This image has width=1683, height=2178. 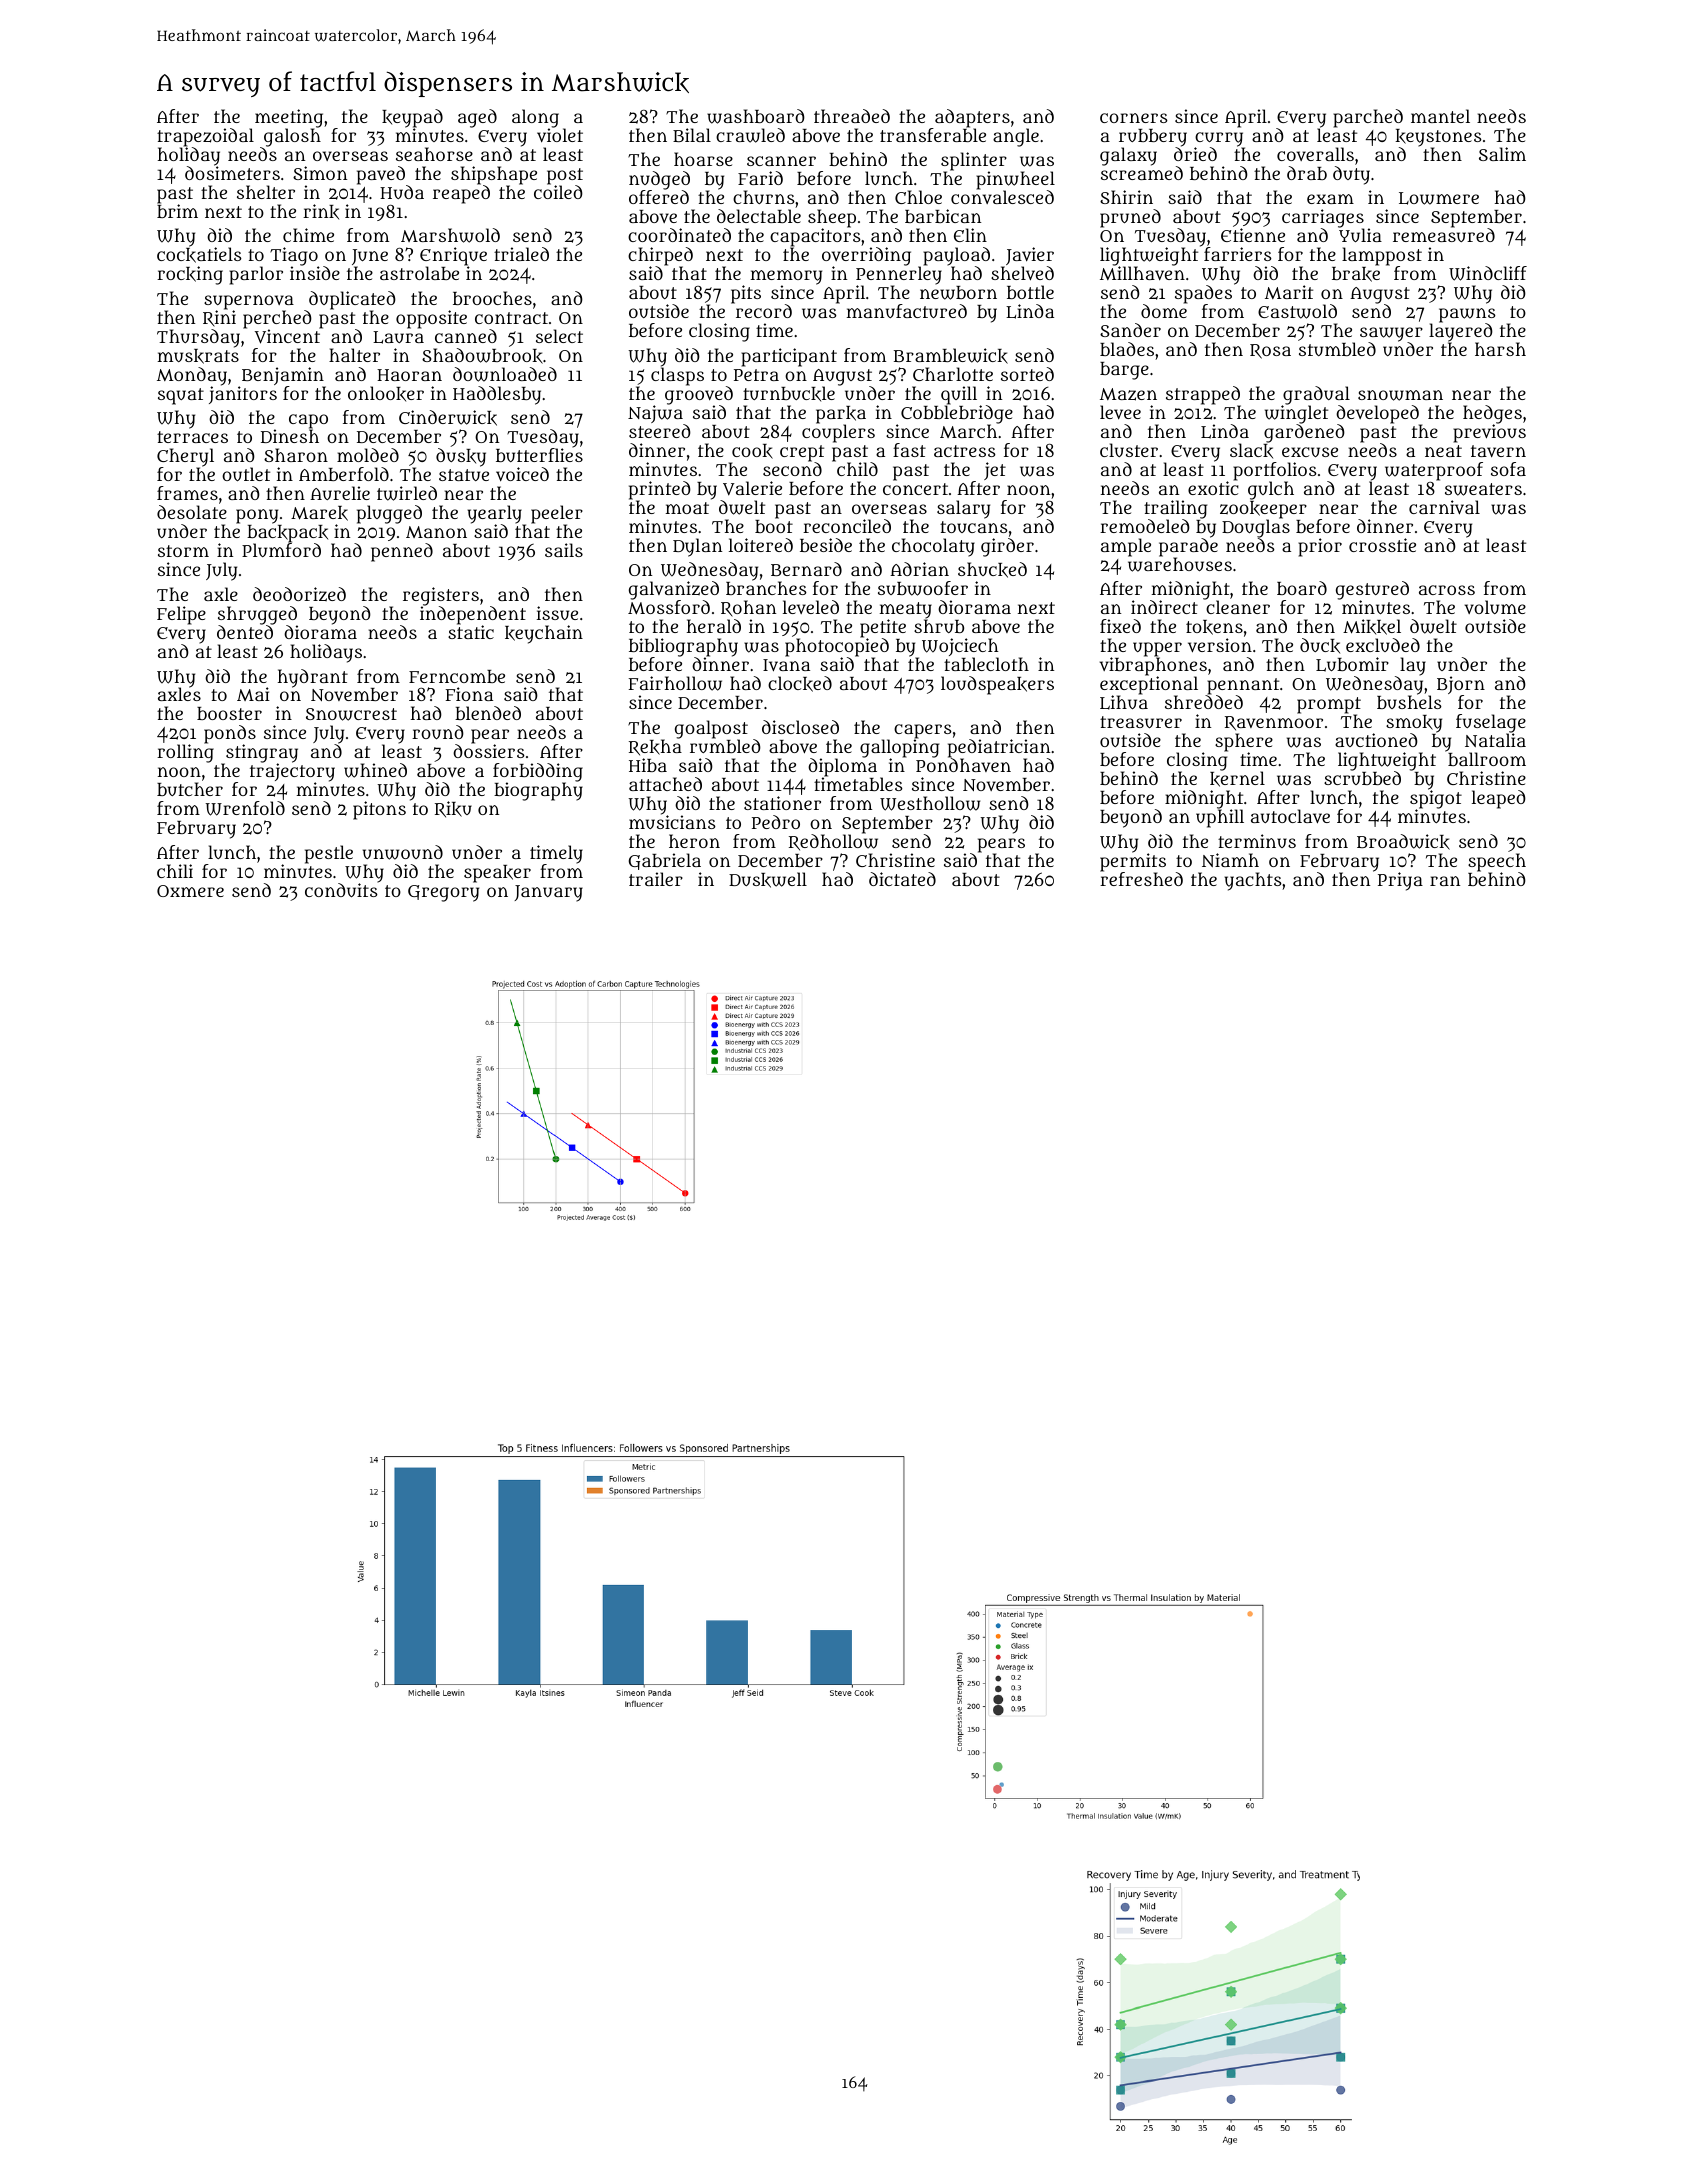 What do you see at coordinates (494, 175) in the image?
I see `shipshape` at bounding box center [494, 175].
